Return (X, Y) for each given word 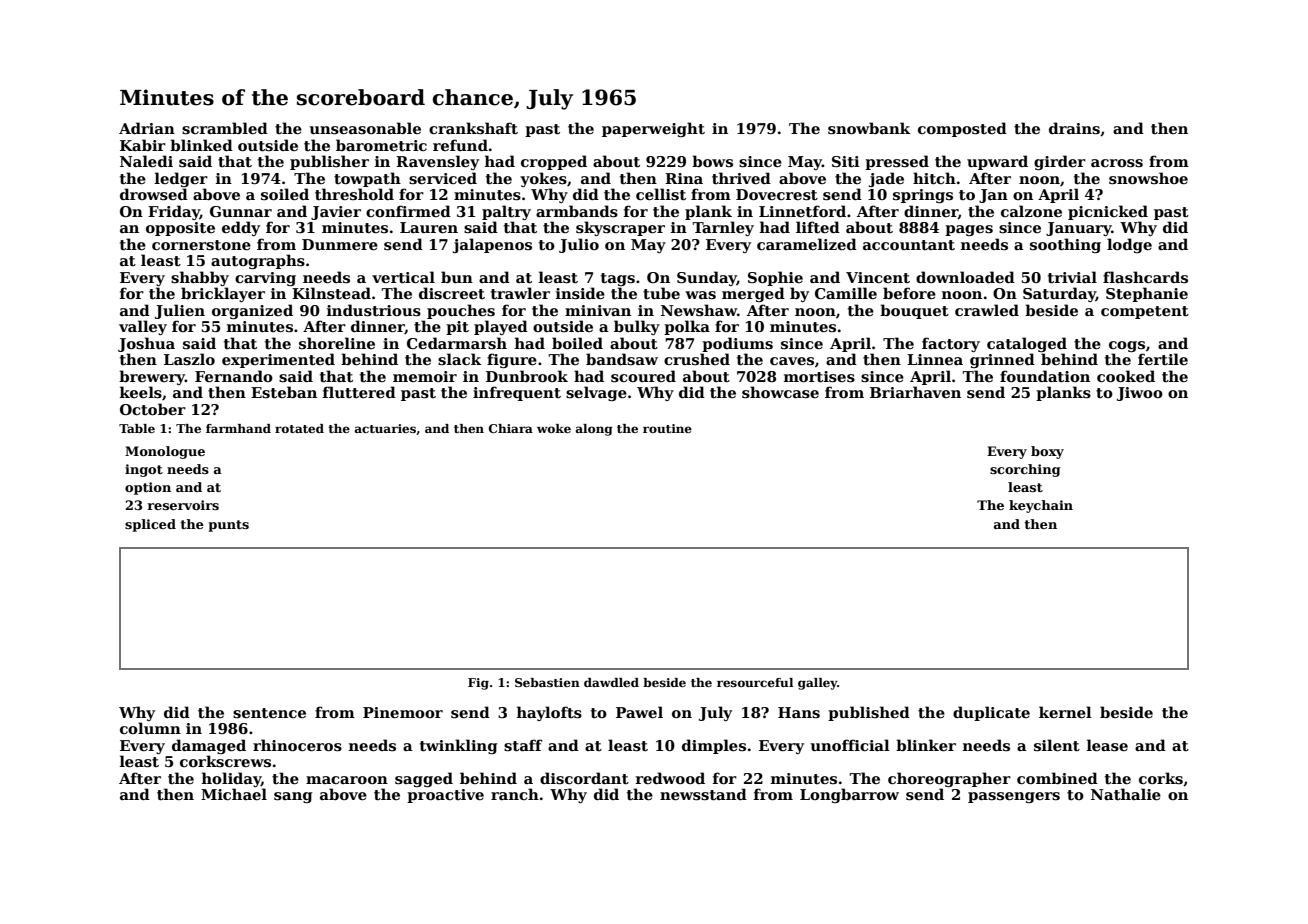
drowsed (154, 194)
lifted (818, 227)
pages (969, 230)
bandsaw (622, 359)
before (909, 293)
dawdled (611, 682)
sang (293, 797)
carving (265, 279)
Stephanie (1147, 294)
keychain (1041, 506)
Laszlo (189, 359)
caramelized (807, 244)
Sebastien (547, 682)
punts (228, 526)
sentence (269, 713)
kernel (1065, 712)
